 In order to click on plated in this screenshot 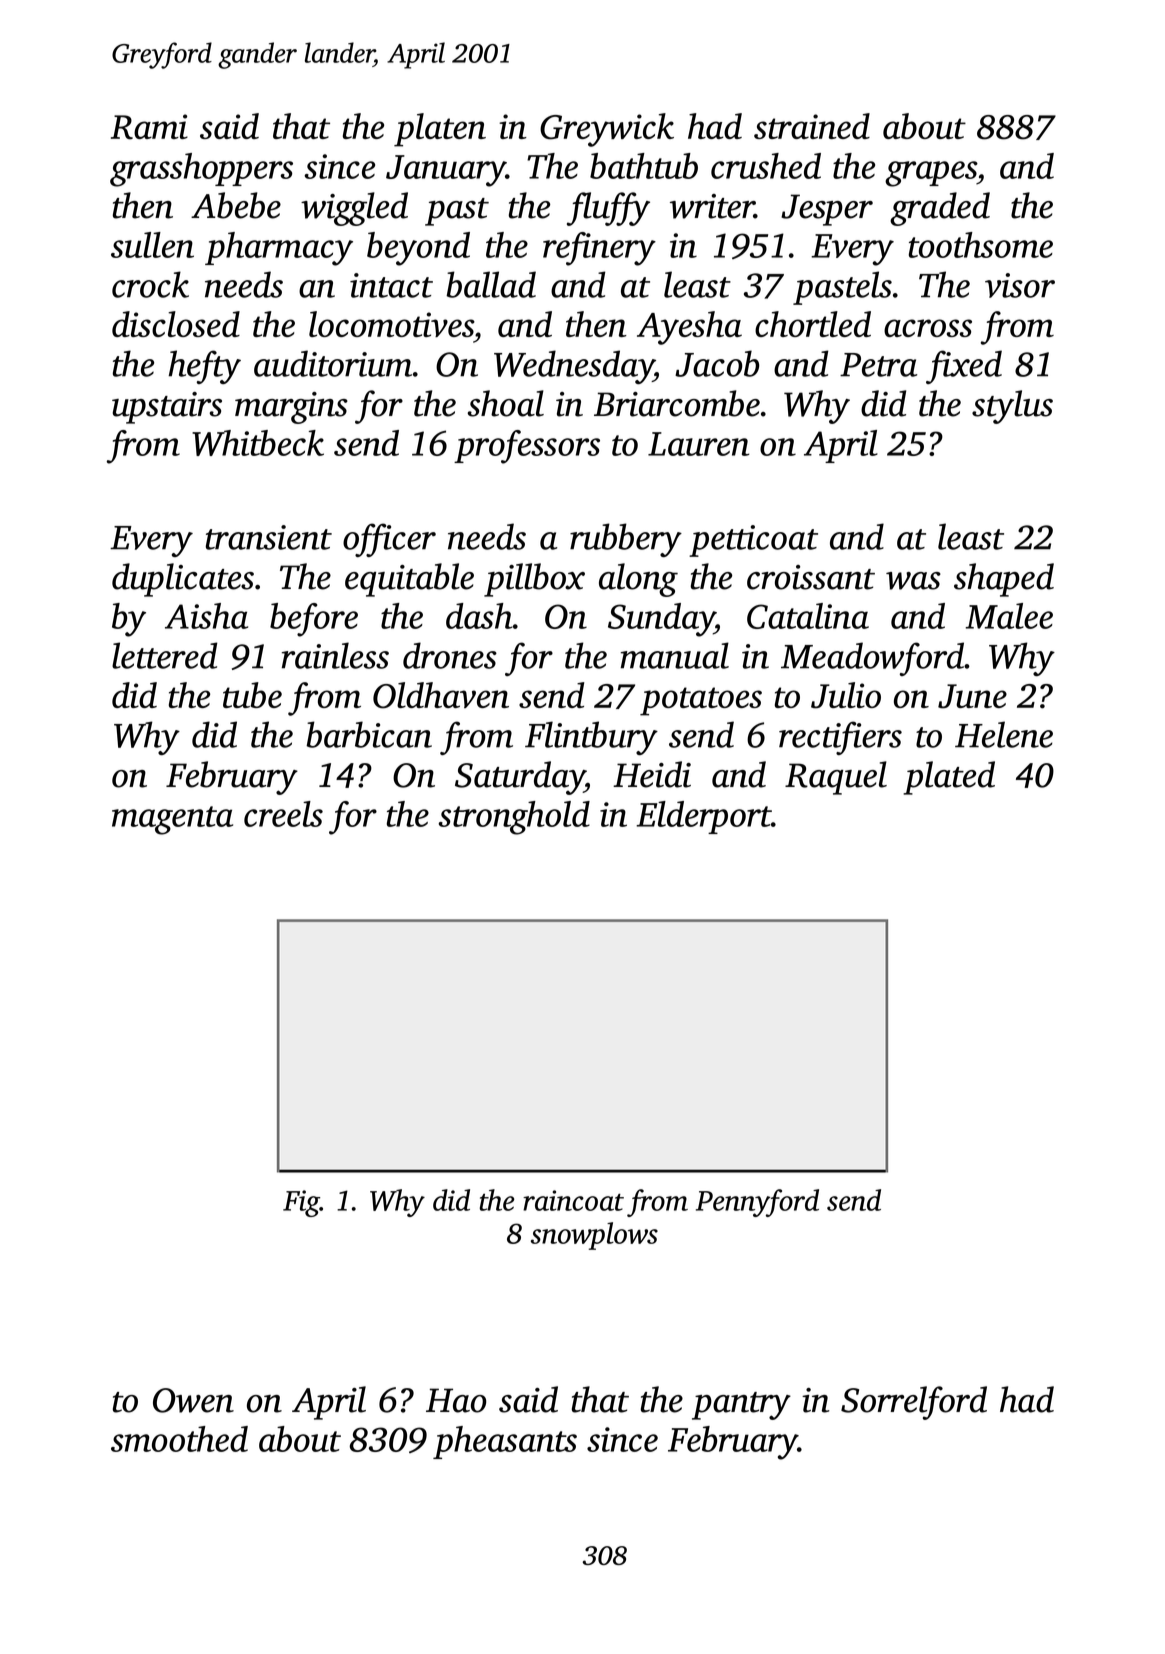, I will do `click(949, 778)`.
